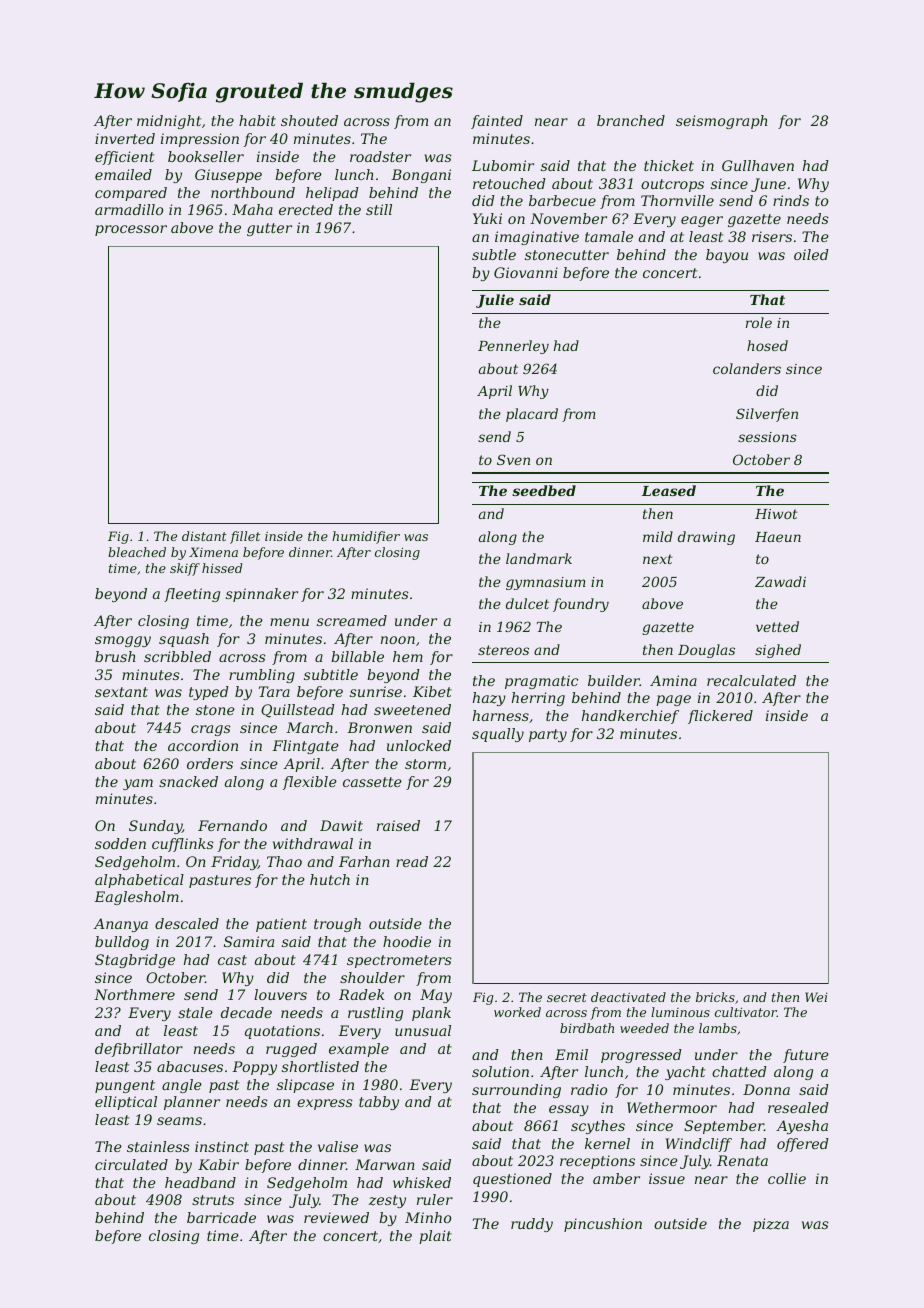 The width and height of the screenshot is (924, 1308). Describe the element at coordinates (609, 236) in the screenshot. I see `tamale` at that location.
